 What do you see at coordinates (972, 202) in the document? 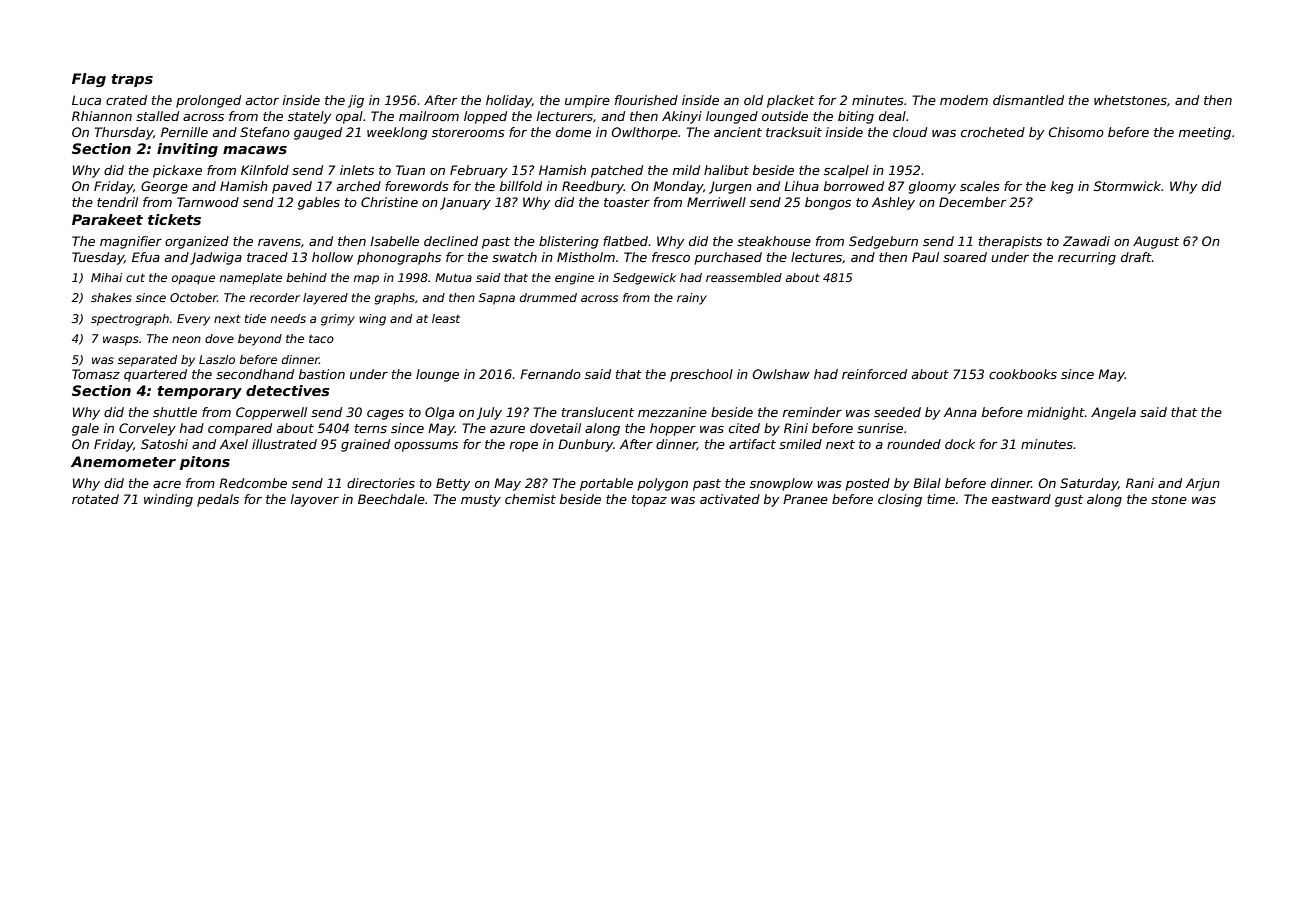
I see `December` at bounding box center [972, 202].
